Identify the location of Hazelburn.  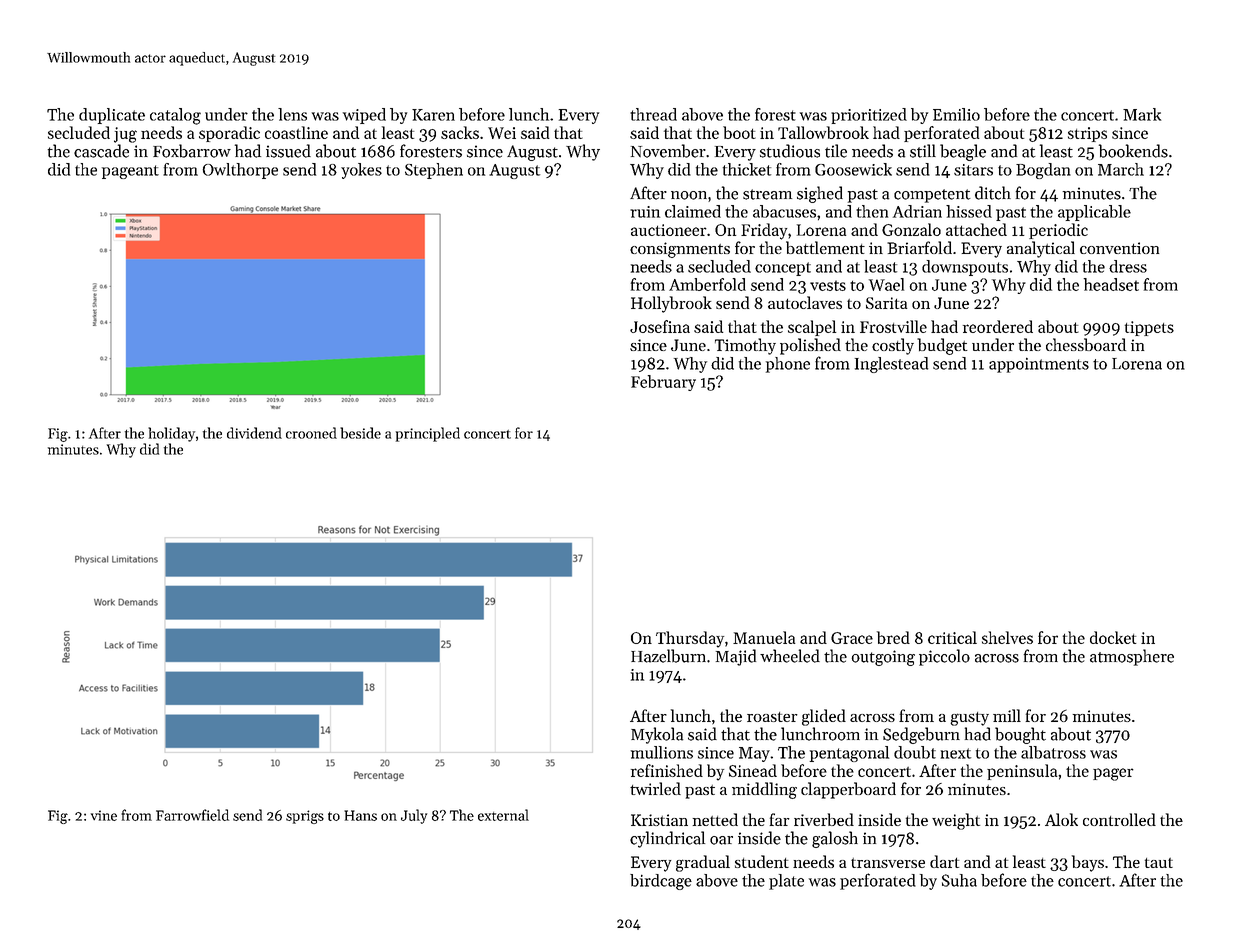
(668, 656).
